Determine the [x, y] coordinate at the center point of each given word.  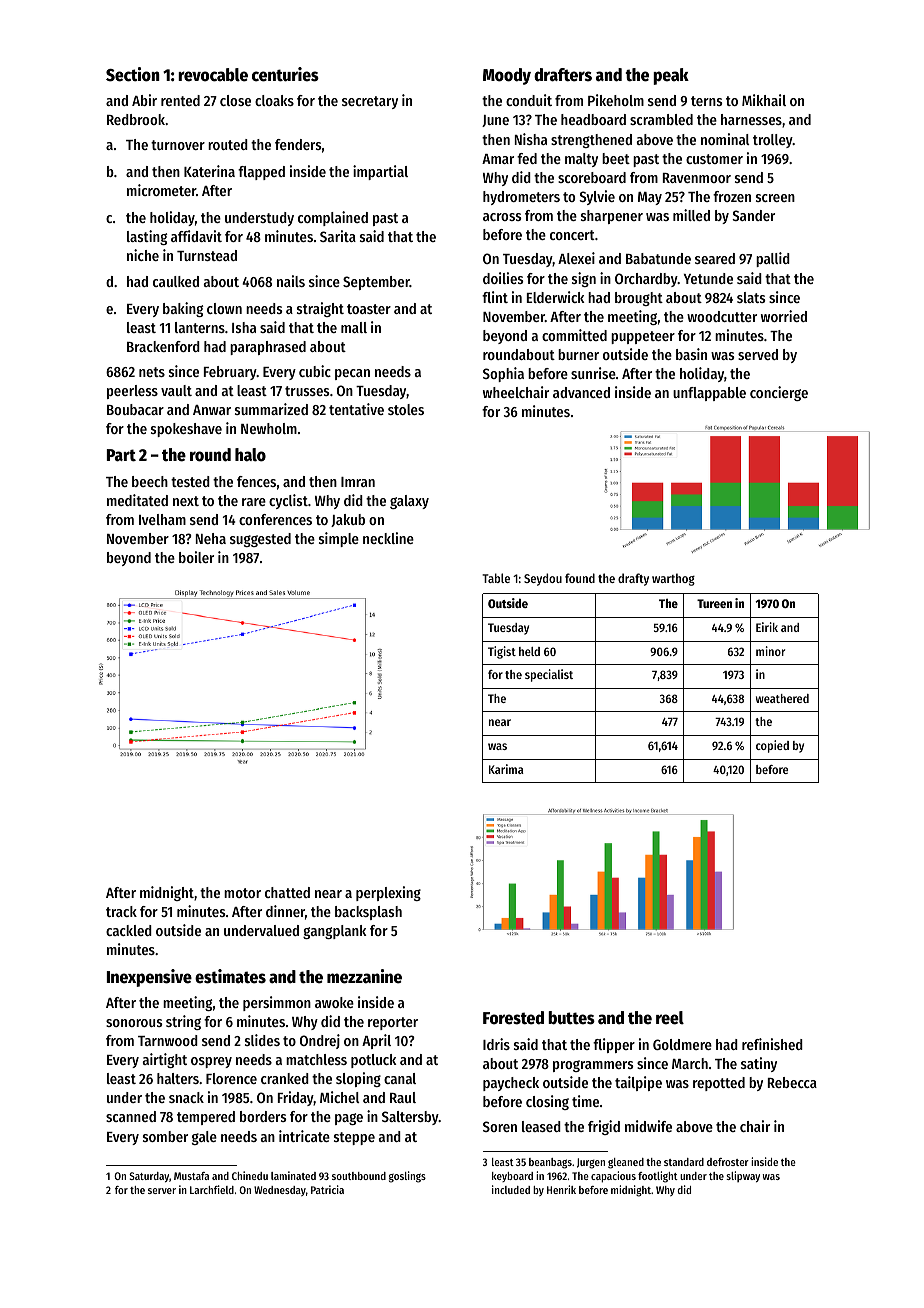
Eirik [767, 627]
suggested [260, 540]
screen [775, 198]
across [502, 217]
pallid [773, 259]
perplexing [388, 893]
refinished [772, 1044]
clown [224, 308]
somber [165, 1136]
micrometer [161, 190]
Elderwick [555, 297]
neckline [388, 538]
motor [242, 893]
